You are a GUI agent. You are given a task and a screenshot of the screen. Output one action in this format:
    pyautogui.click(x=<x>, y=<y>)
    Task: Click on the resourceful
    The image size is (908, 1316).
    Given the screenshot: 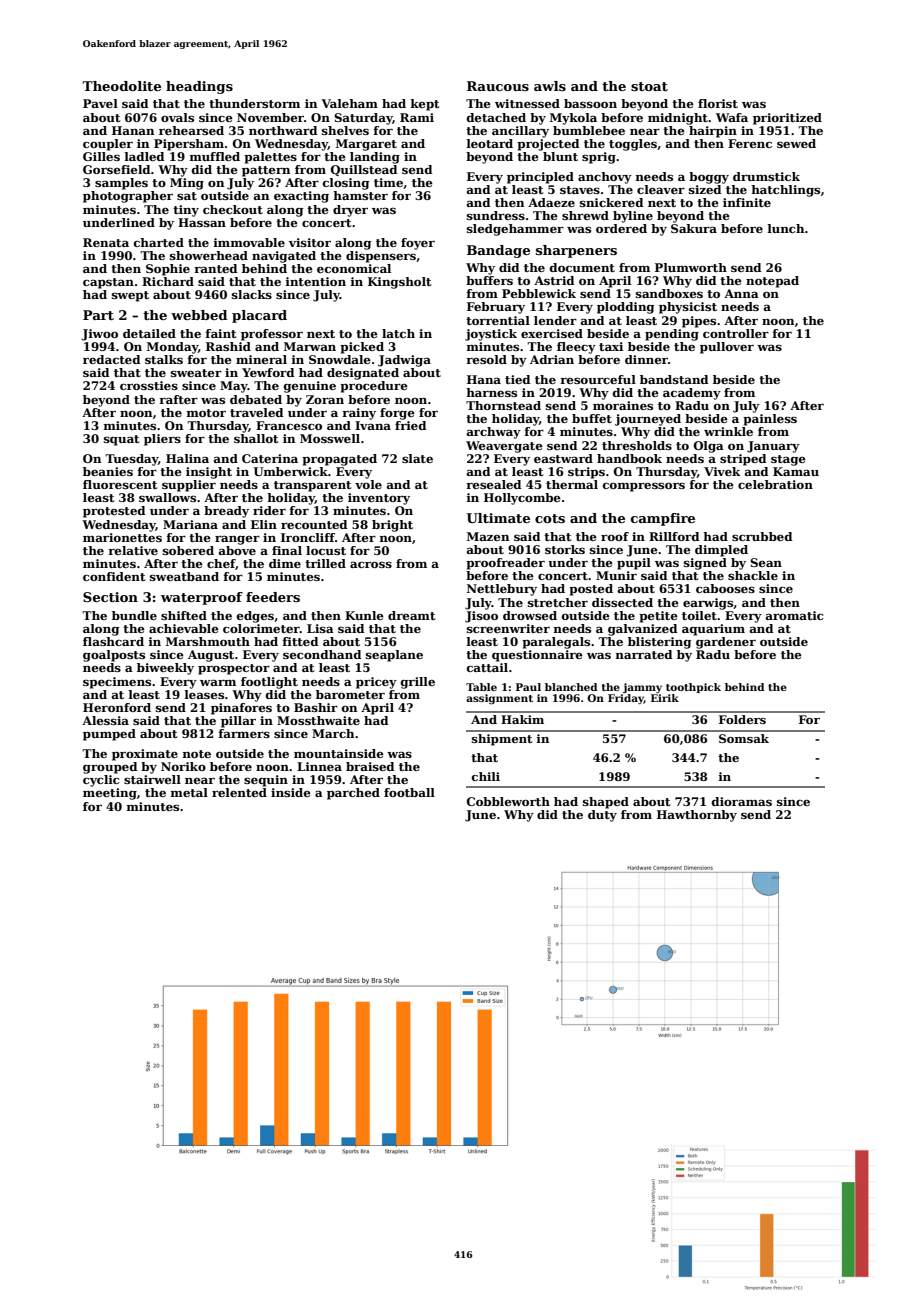 What is the action you would take?
    pyautogui.click(x=598, y=379)
